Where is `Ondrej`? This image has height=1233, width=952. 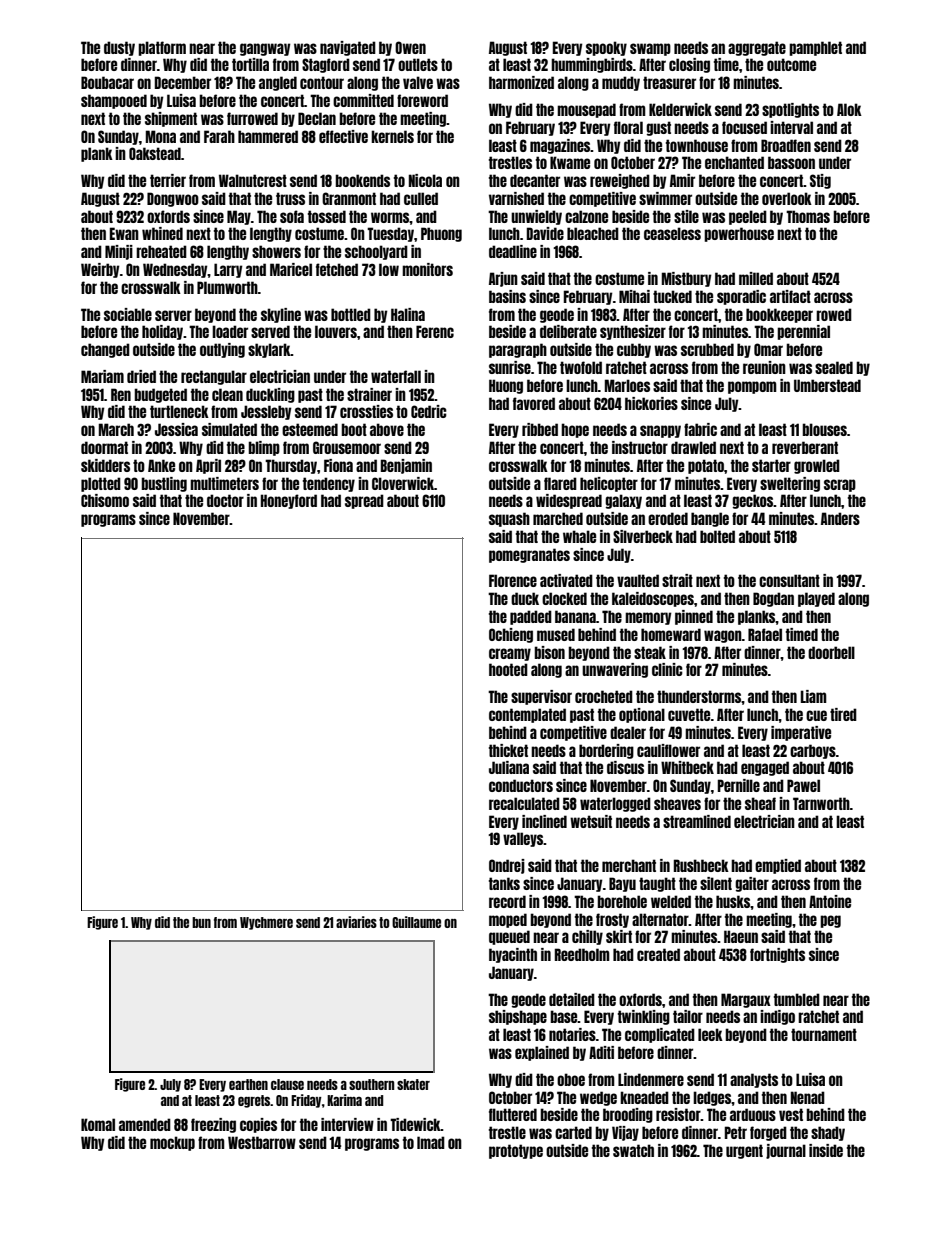
Ondrej is located at coordinates (507, 866).
